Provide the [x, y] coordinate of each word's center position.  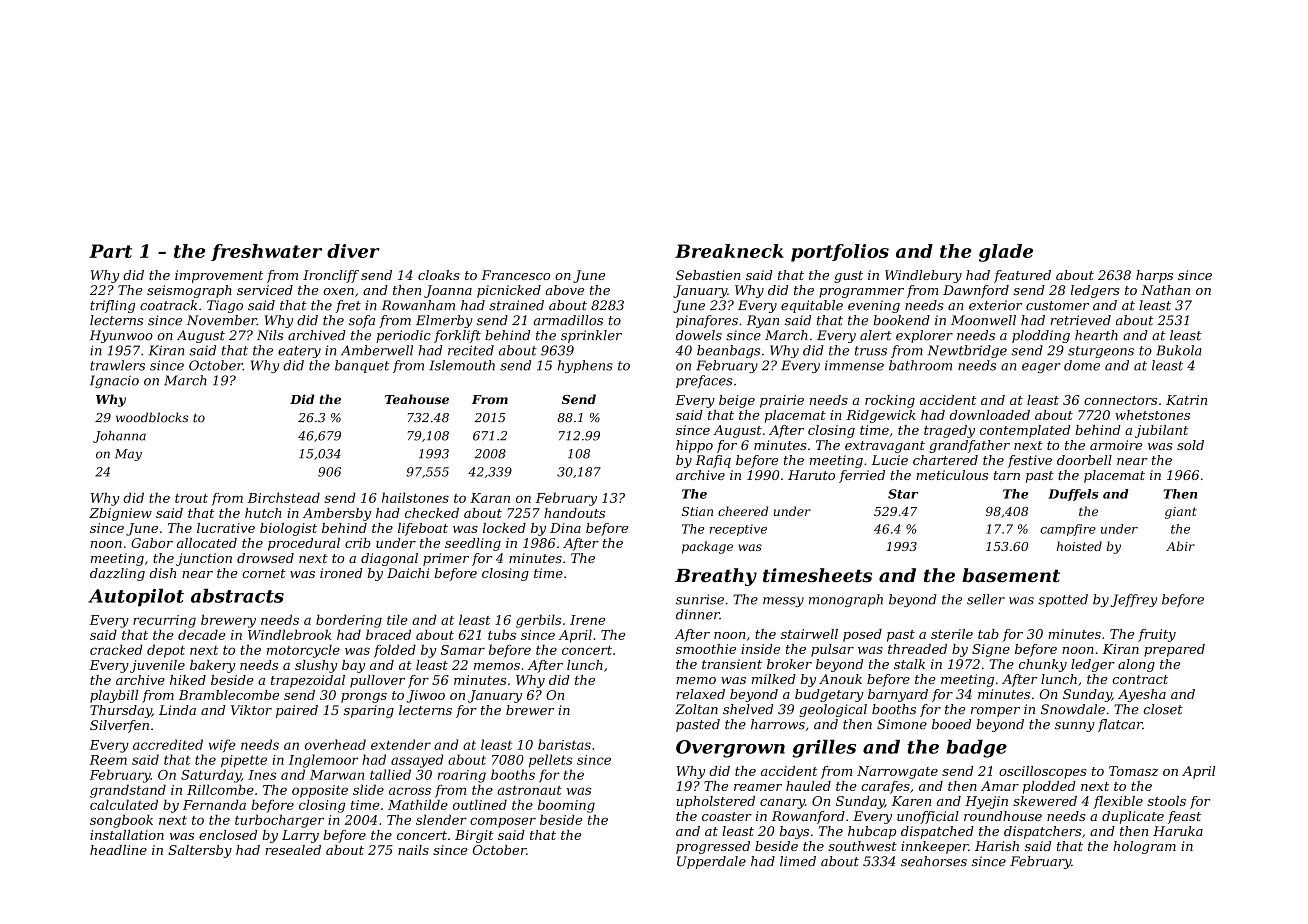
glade [1006, 253]
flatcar [1120, 725]
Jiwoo [425, 696]
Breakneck [729, 251]
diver [353, 251]
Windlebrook [290, 634]
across [410, 791]
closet [1163, 709]
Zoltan [696, 709]
